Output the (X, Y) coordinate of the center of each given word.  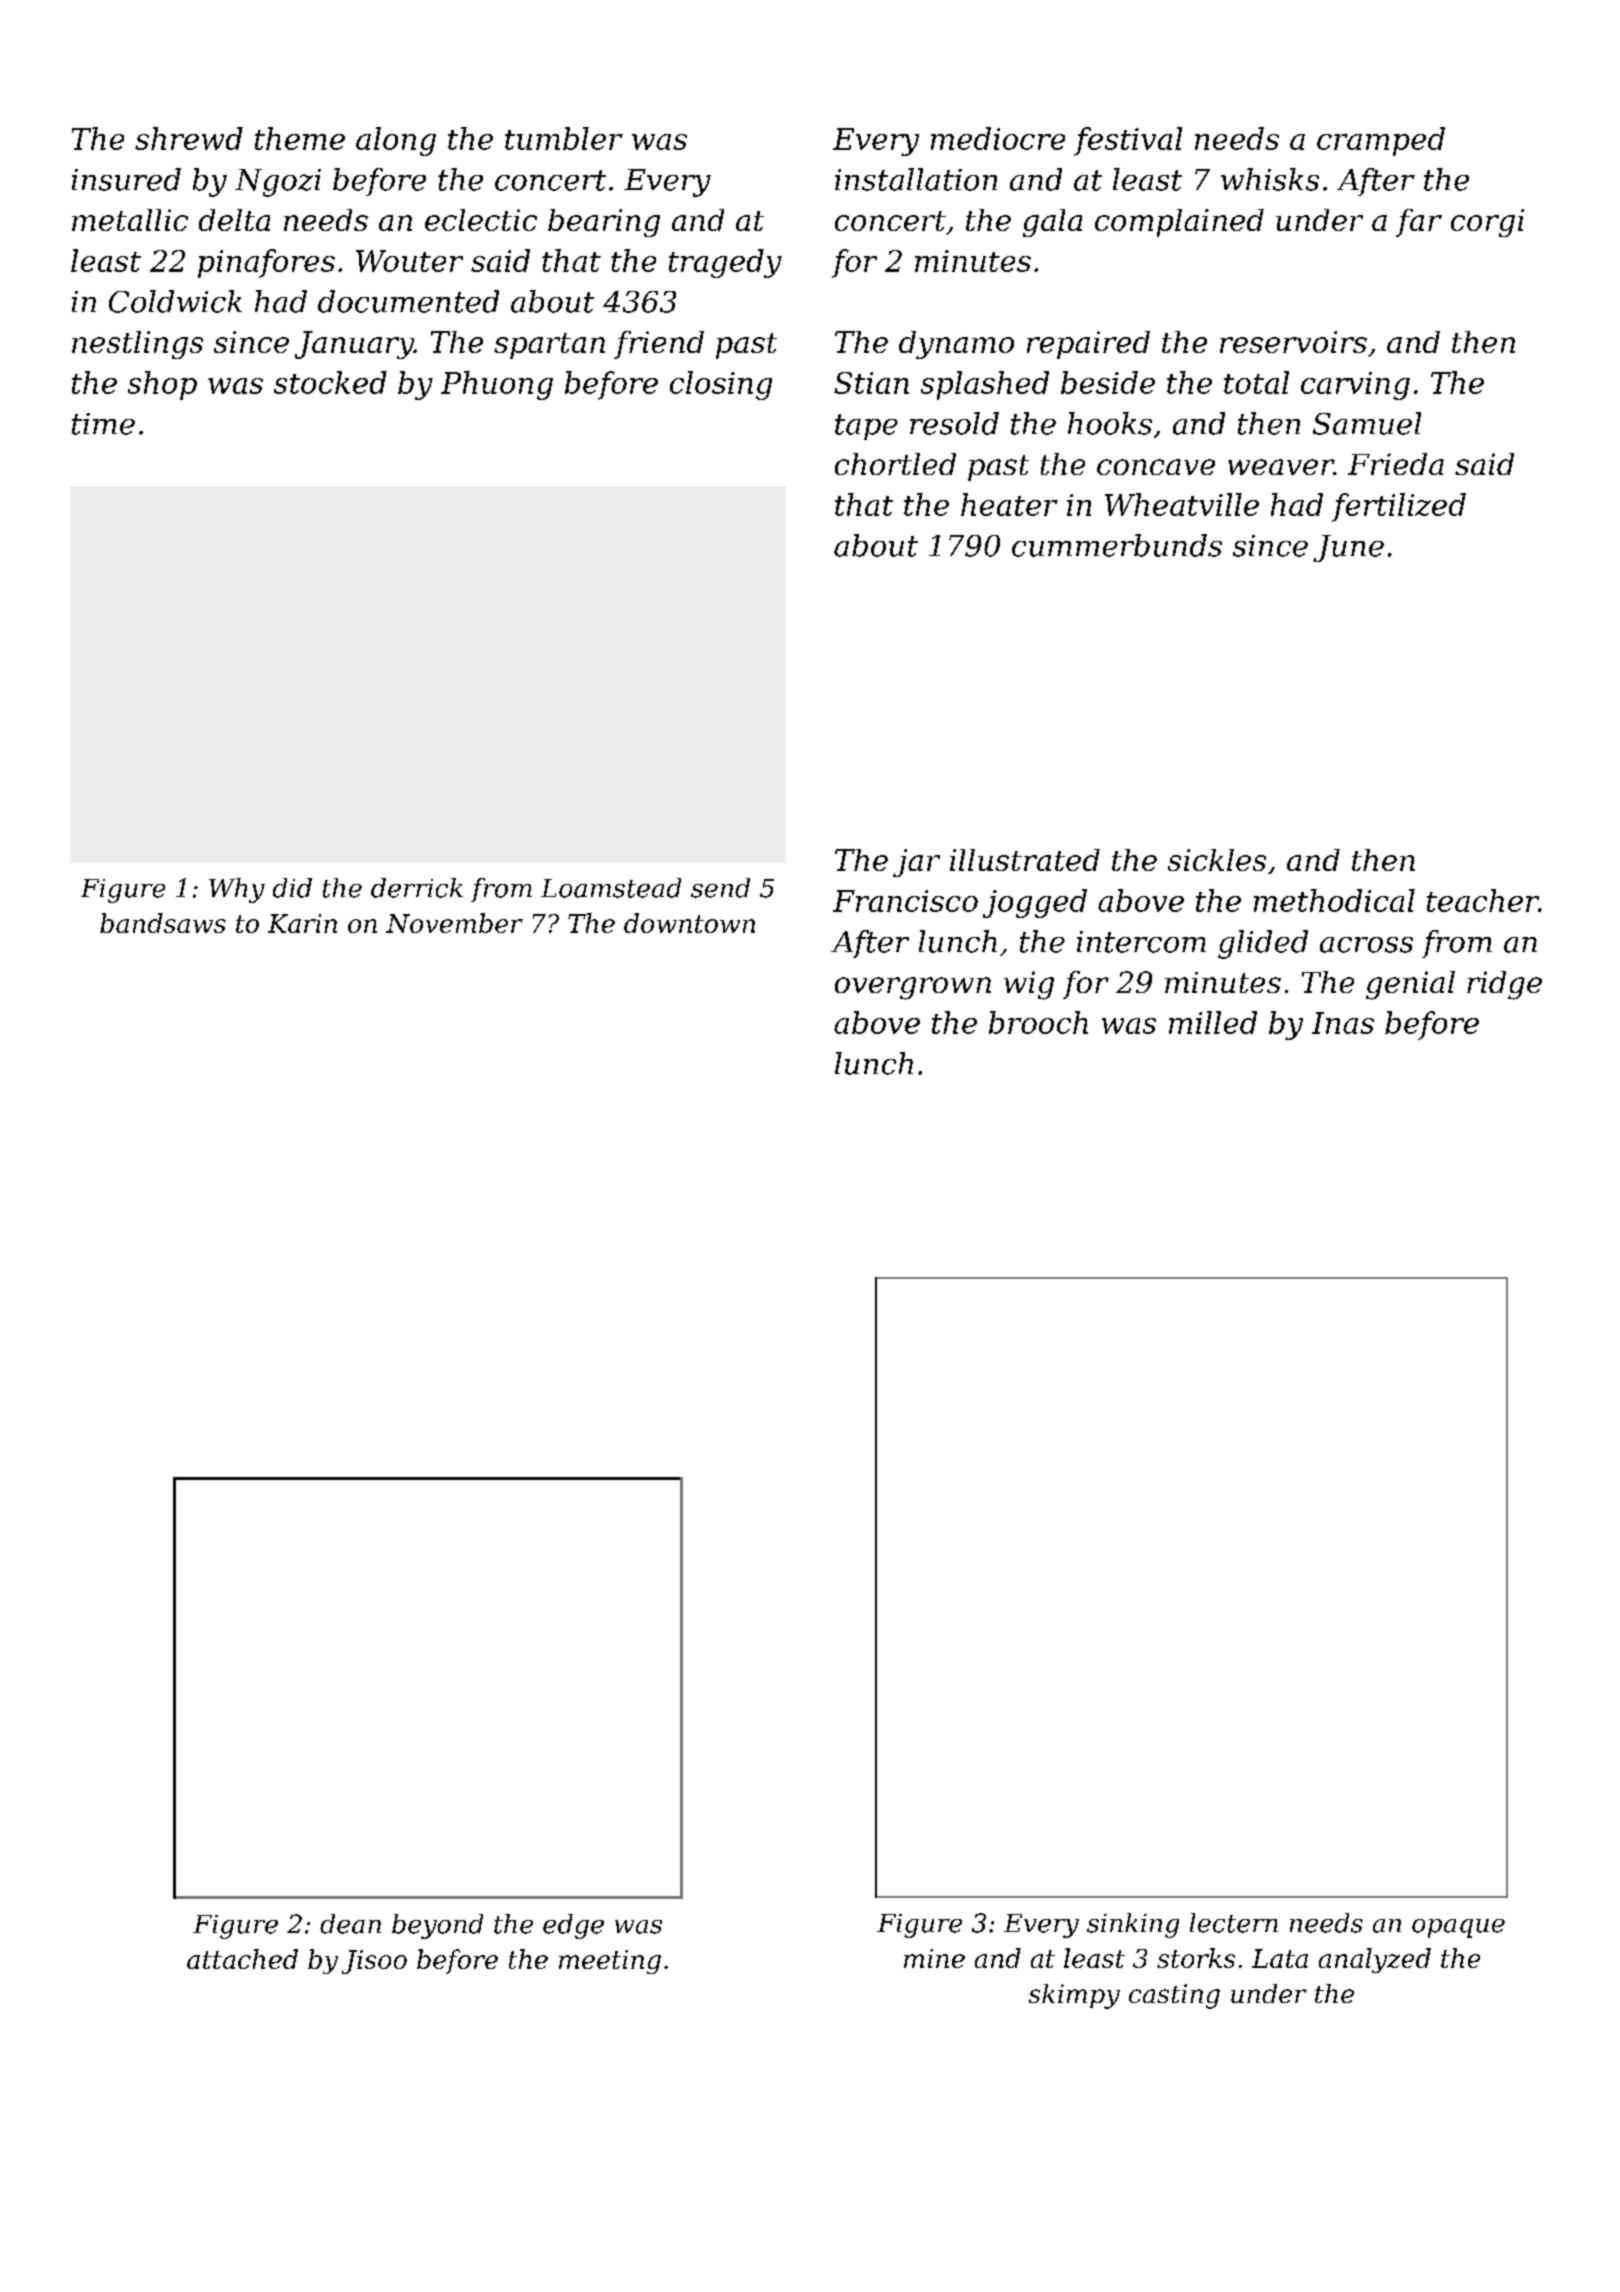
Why (237, 890)
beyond (437, 1926)
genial (1410, 985)
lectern (1234, 1923)
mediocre (998, 138)
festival (1128, 141)
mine (934, 1958)
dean (350, 1924)
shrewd (189, 138)
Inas (1343, 1023)
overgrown (913, 988)
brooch (1038, 1022)
